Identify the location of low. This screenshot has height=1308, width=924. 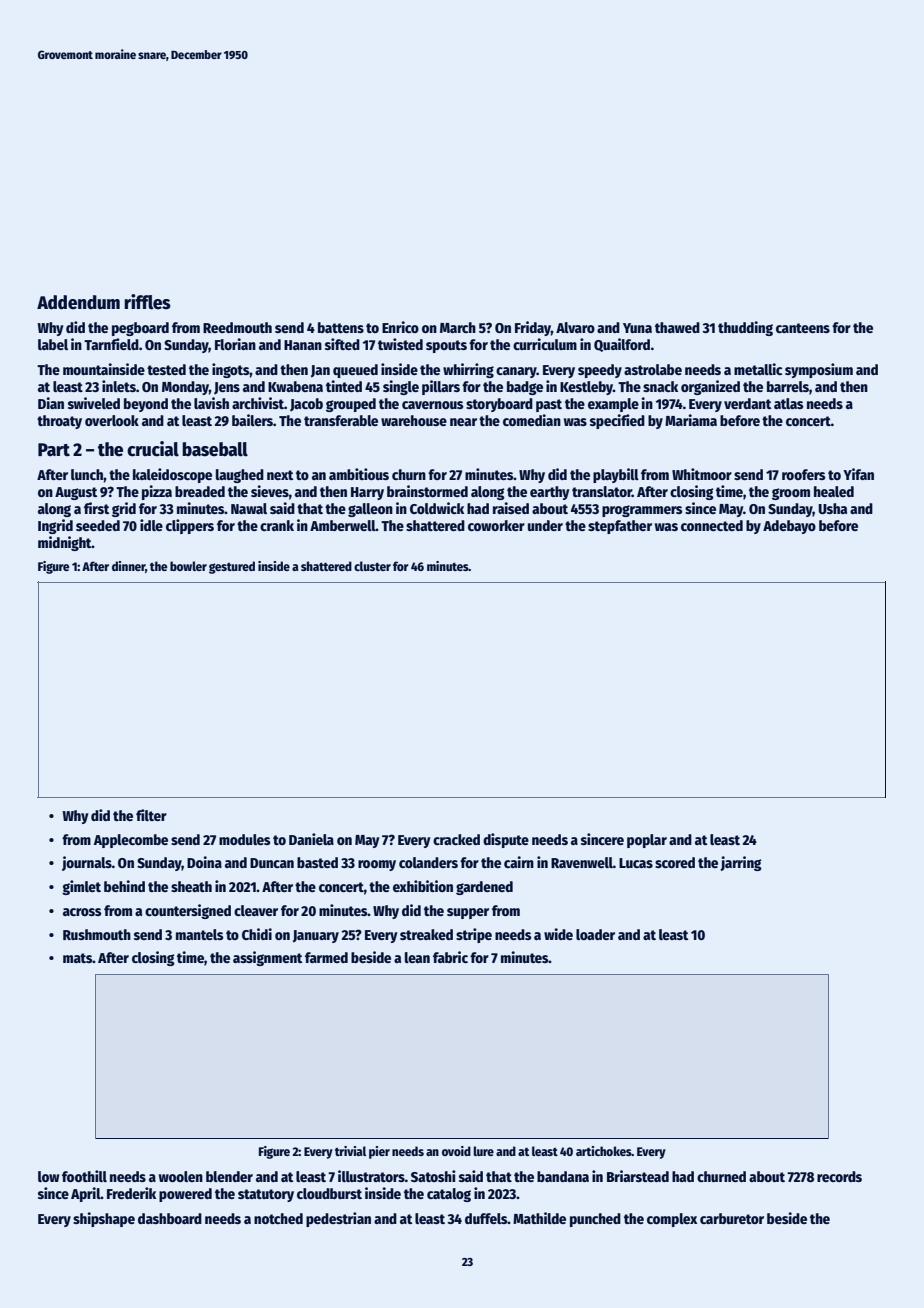
(48, 1176).
